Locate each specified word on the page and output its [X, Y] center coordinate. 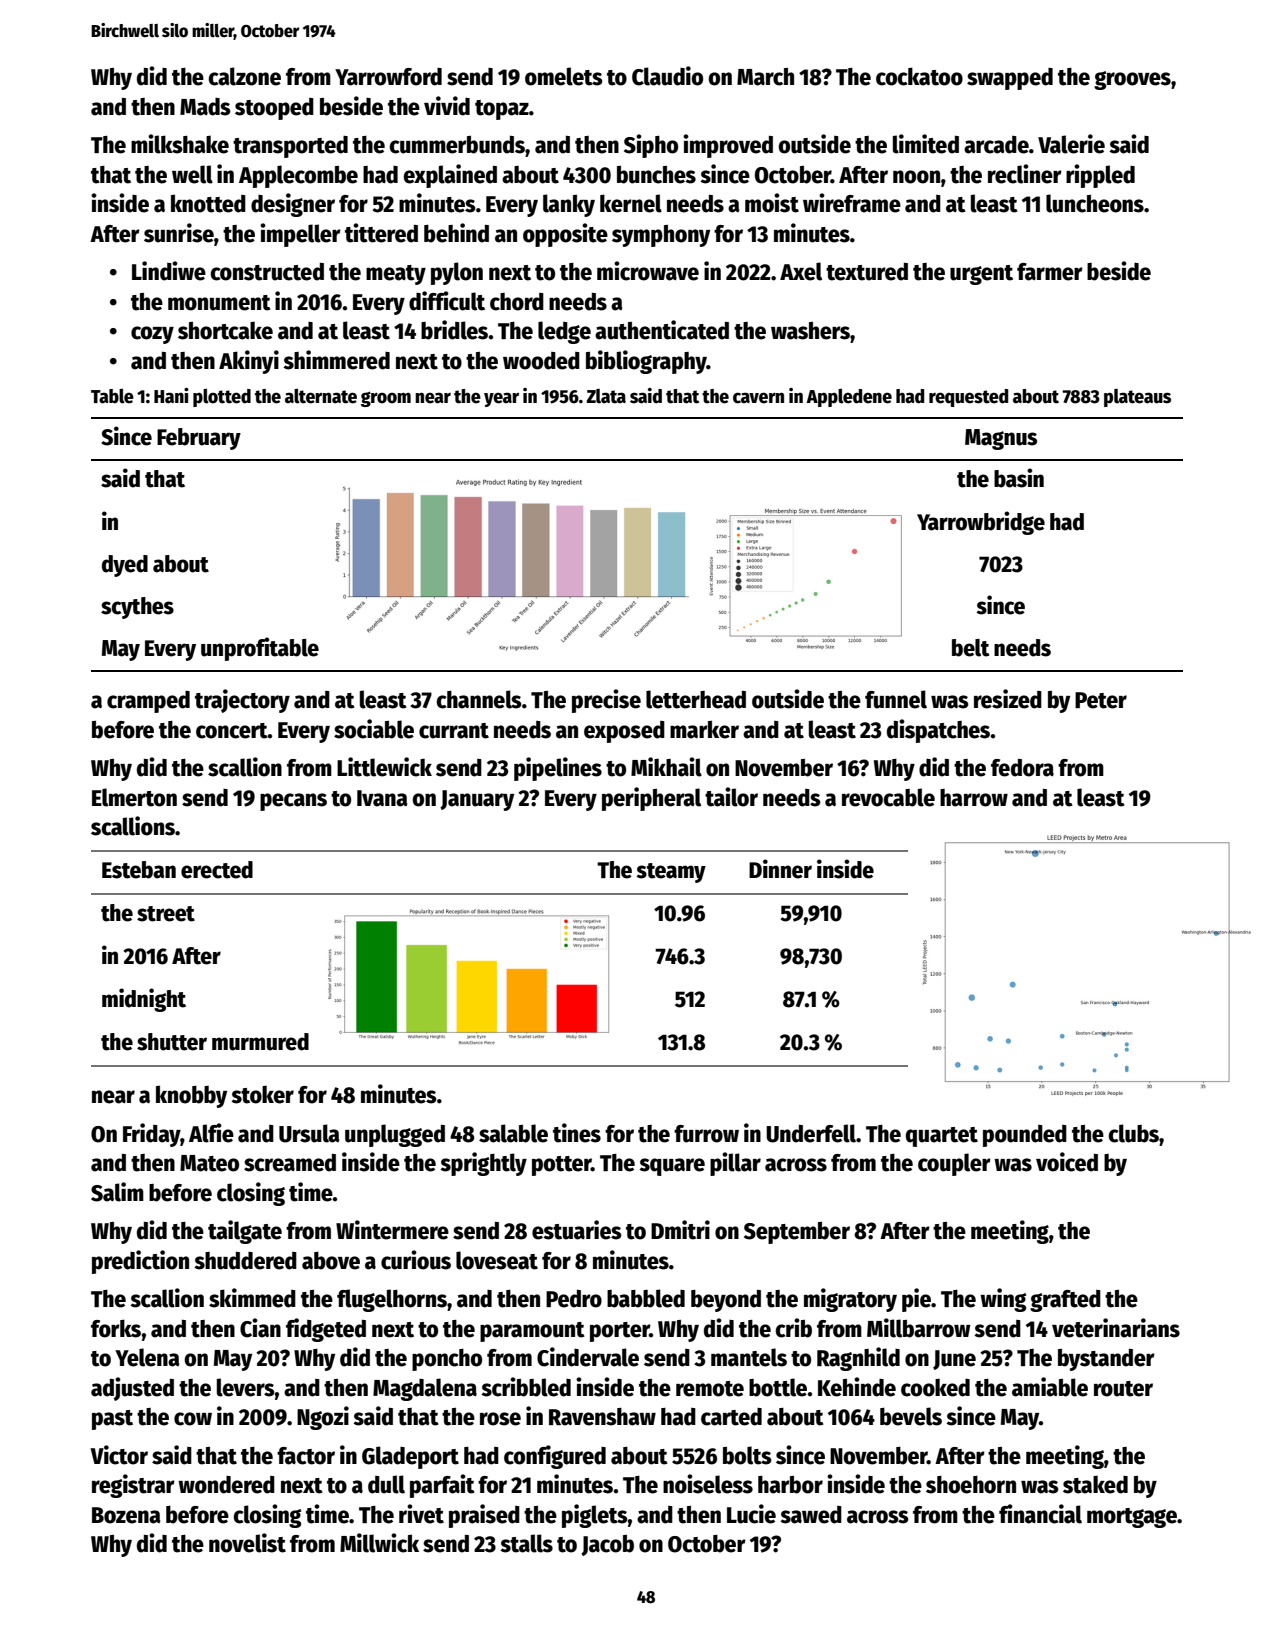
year [501, 399]
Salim [117, 1192]
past [112, 1420]
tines [577, 1133]
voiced [1067, 1162]
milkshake [180, 144]
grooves [1132, 80]
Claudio [667, 76]
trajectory [242, 701]
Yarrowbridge [981, 523]
